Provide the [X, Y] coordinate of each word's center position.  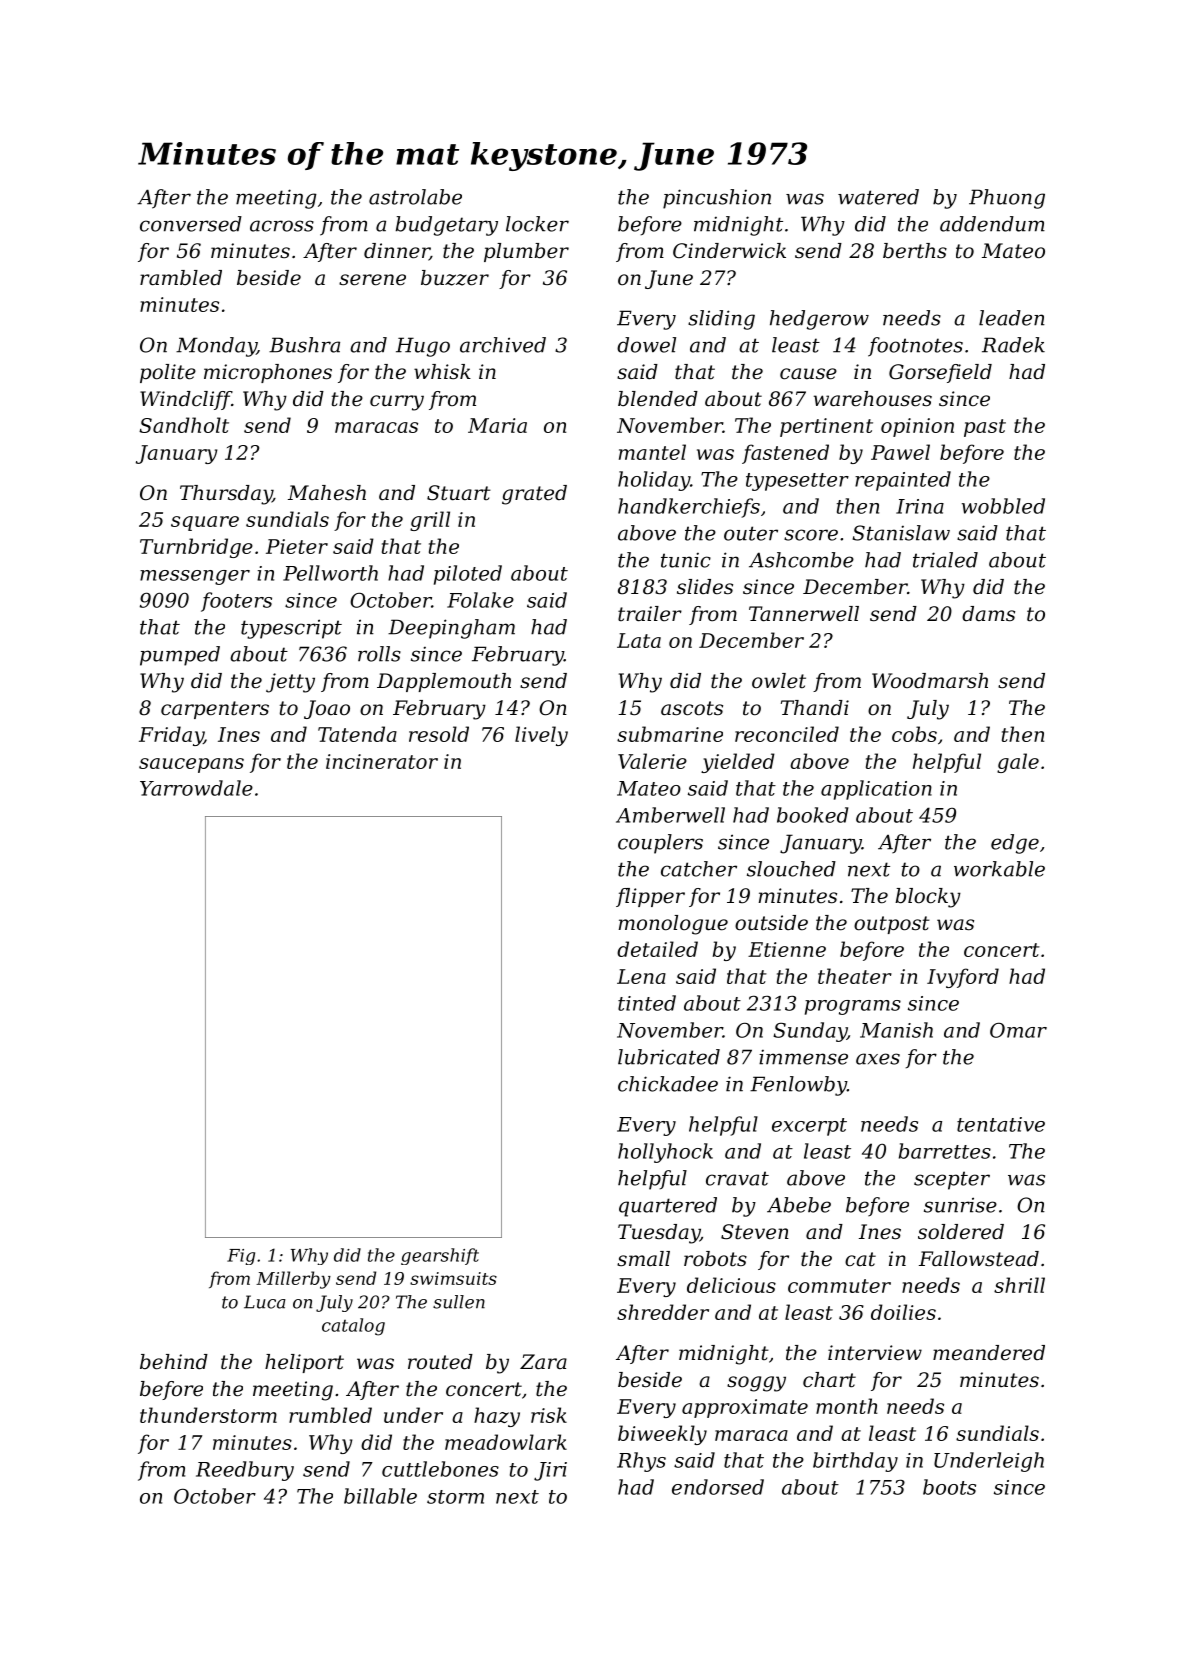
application [876, 790]
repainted [903, 481]
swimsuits [453, 1278]
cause [808, 374]
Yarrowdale [196, 788]
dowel [646, 345]
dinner [397, 252]
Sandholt [184, 425]
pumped [180, 656]
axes [878, 1059]
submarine [670, 734]
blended [658, 399]
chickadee [668, 1084]
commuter [839, 1286]
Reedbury [245, 1471]
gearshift [440, 1256]
